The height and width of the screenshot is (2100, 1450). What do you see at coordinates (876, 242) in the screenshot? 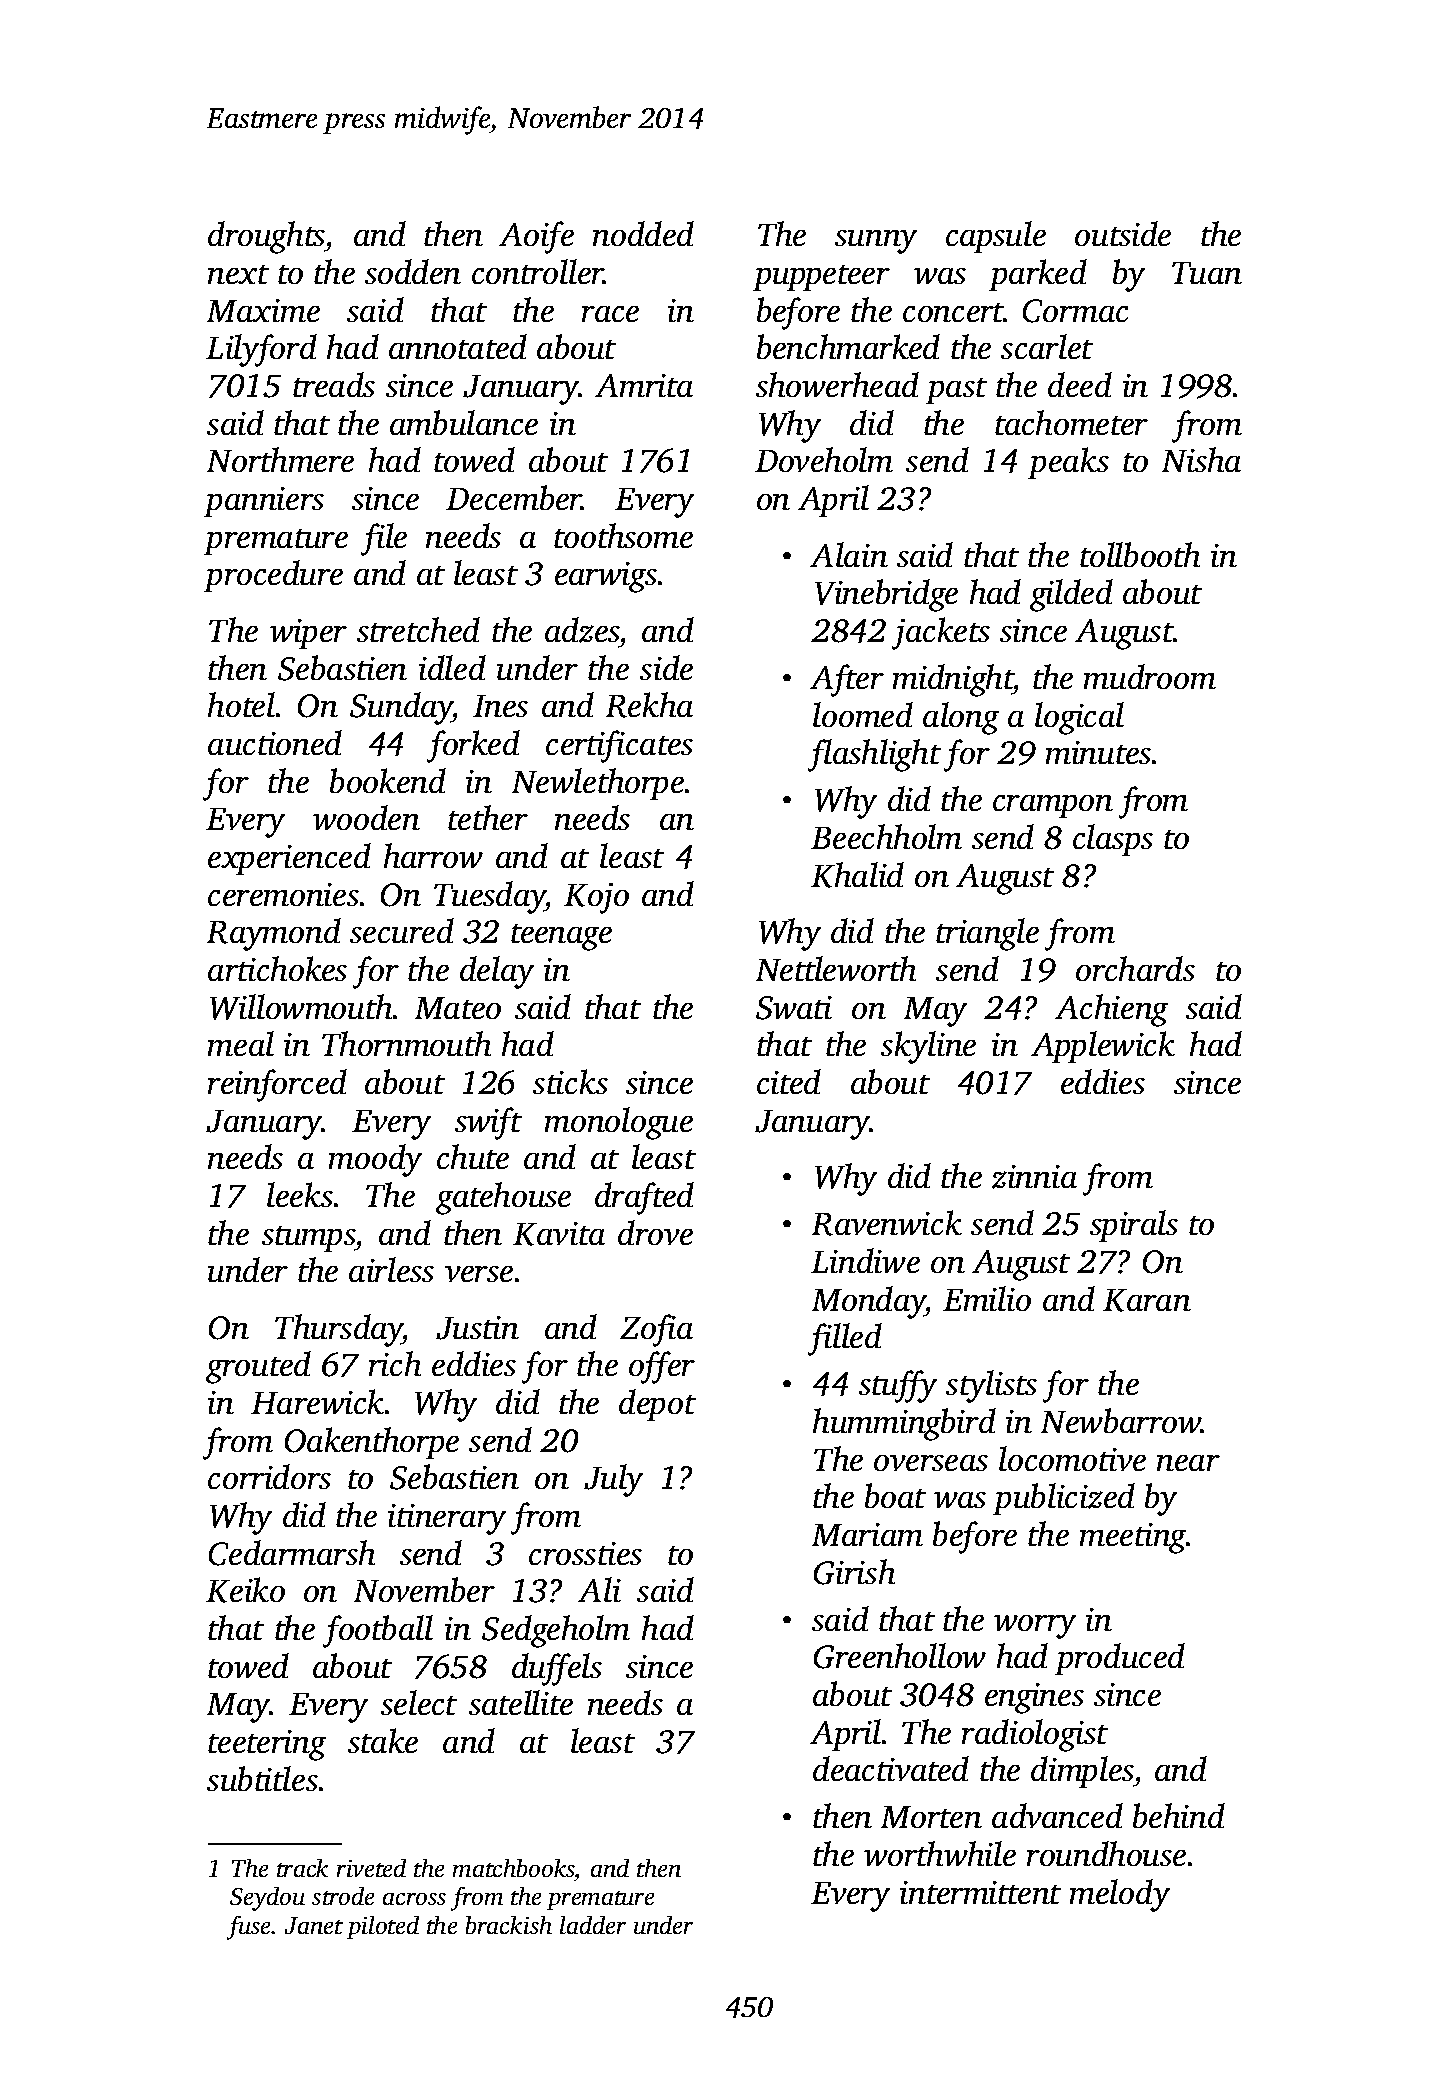
I see `sunny` at bounding box center [876, 242].
